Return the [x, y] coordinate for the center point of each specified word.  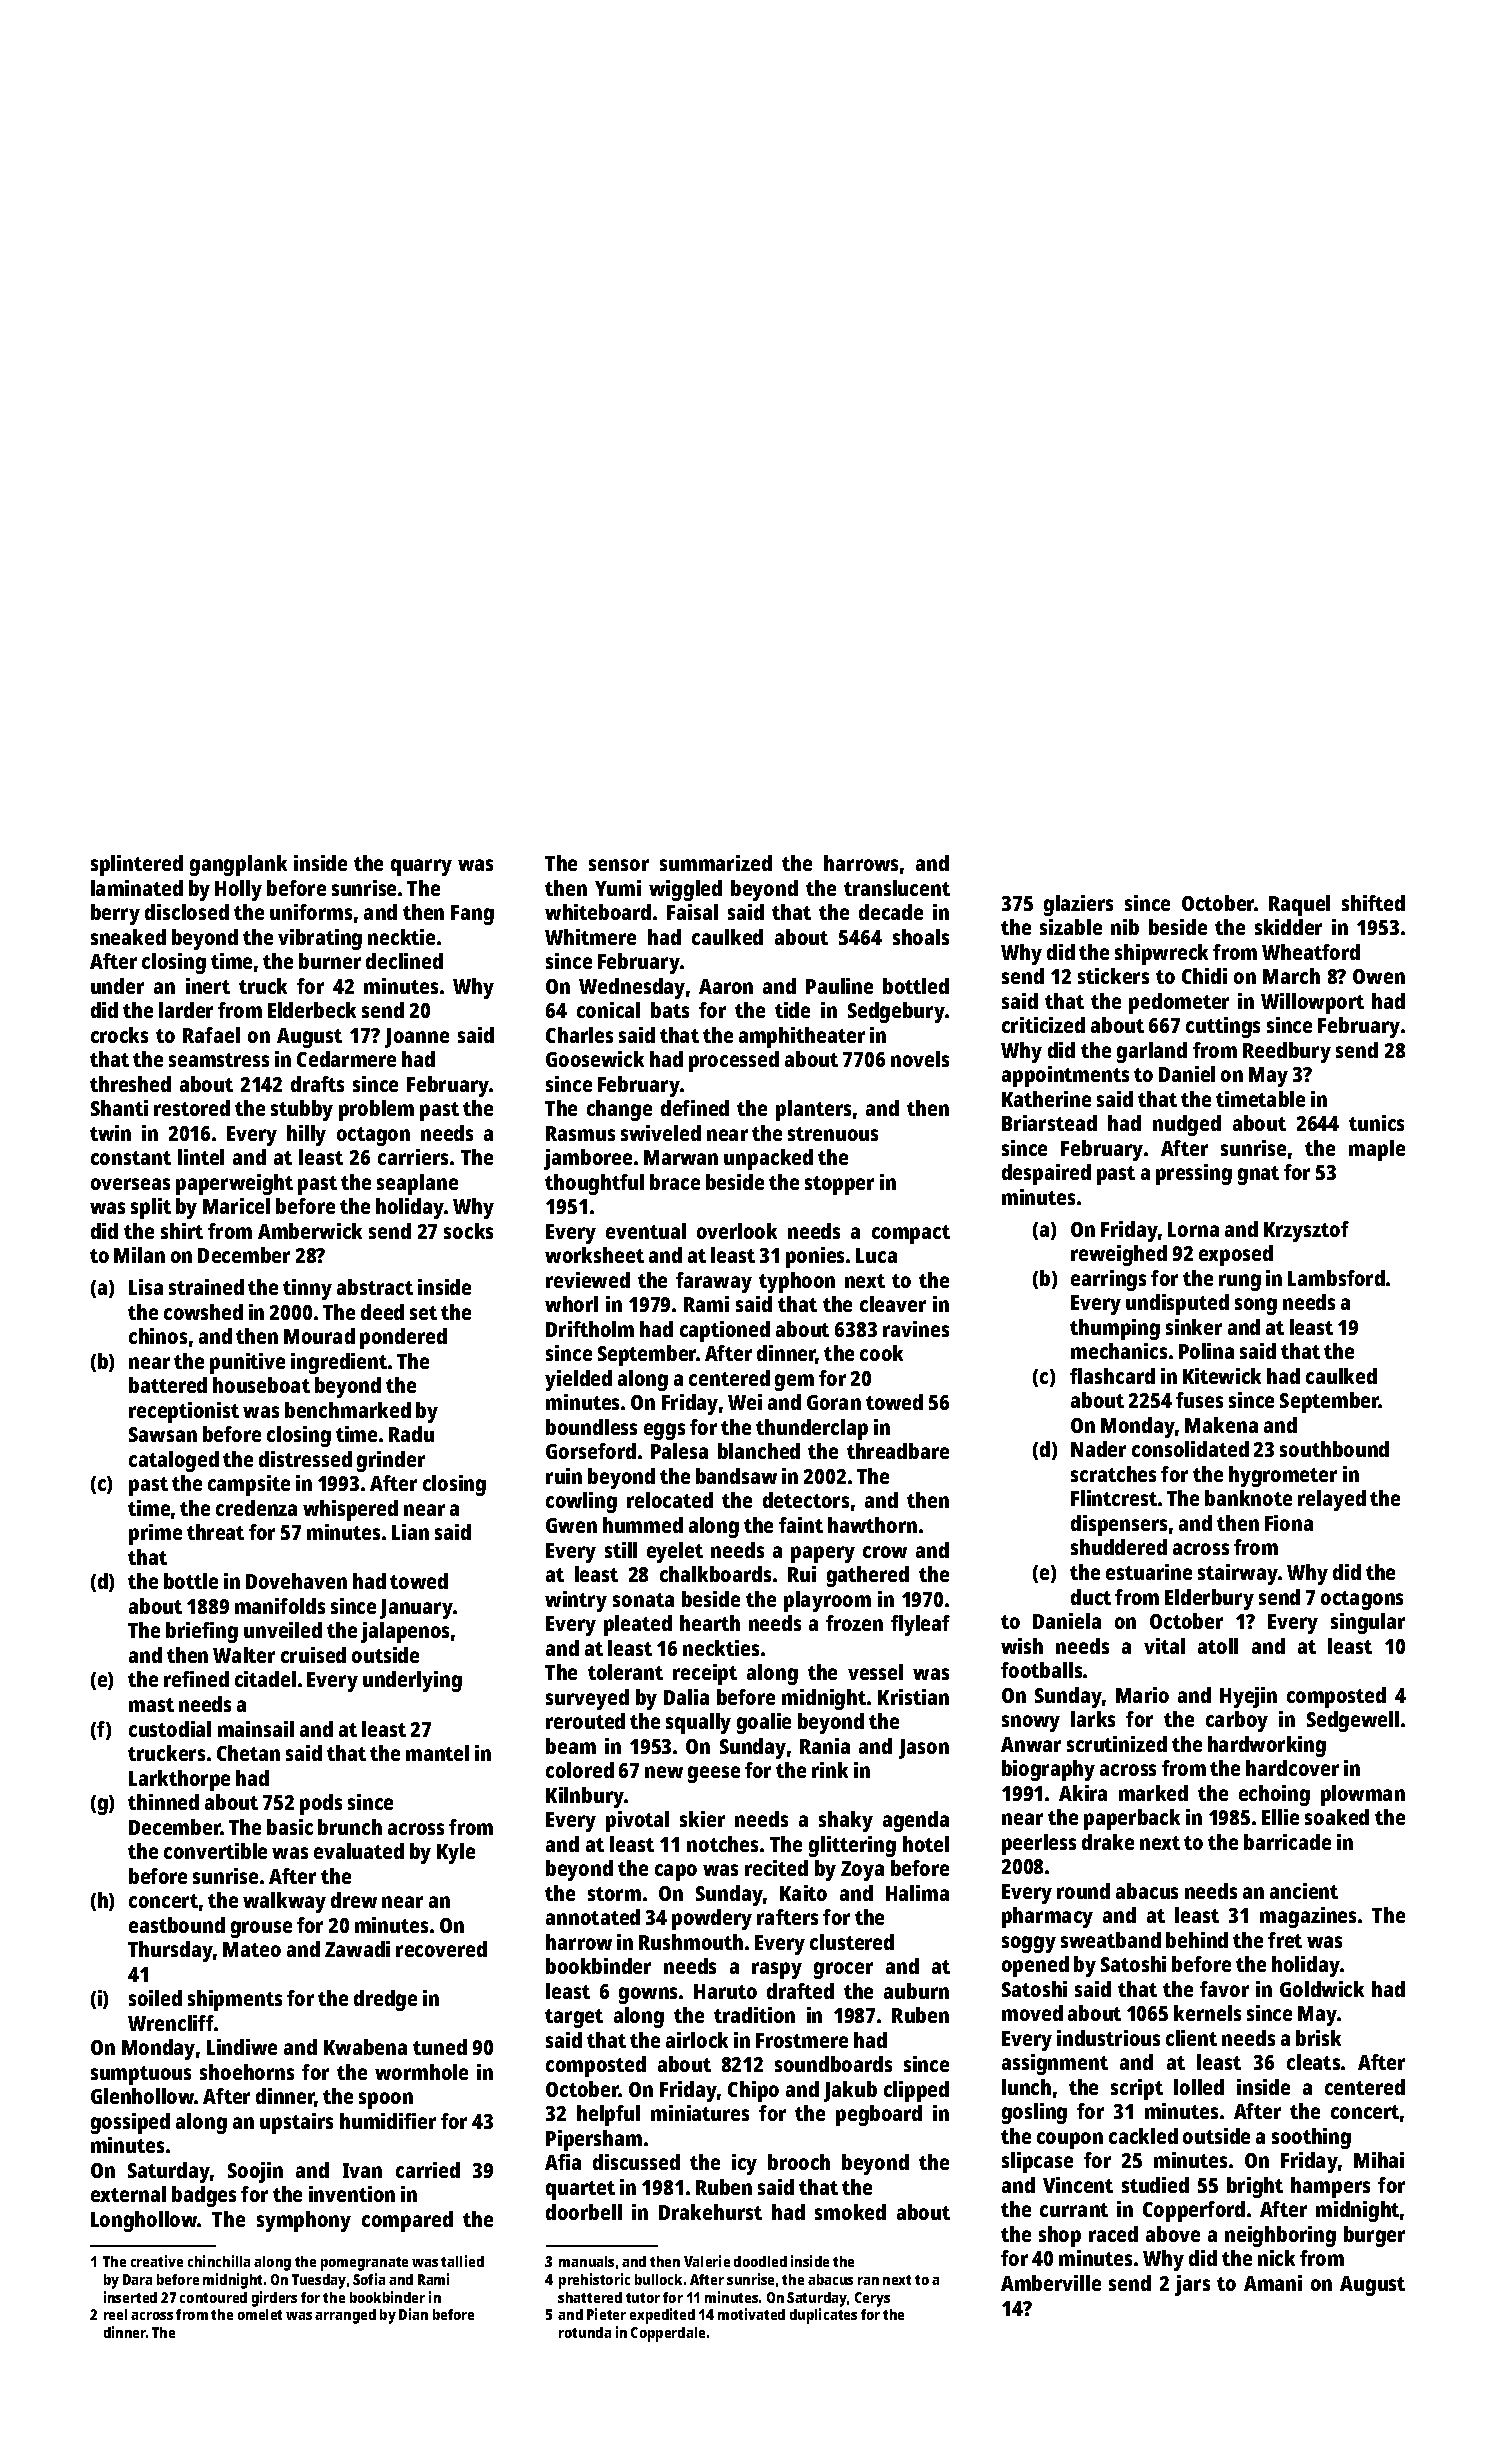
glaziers [1078, 905]
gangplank [238, 865]
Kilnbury [585, 1797]
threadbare [898, 1451]
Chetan [248, 1753]
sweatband [1111, 1940]
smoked [850, 2212]
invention [352, 2194]
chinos [158, 1336]
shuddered [1119, 1547]
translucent [897, 888]
